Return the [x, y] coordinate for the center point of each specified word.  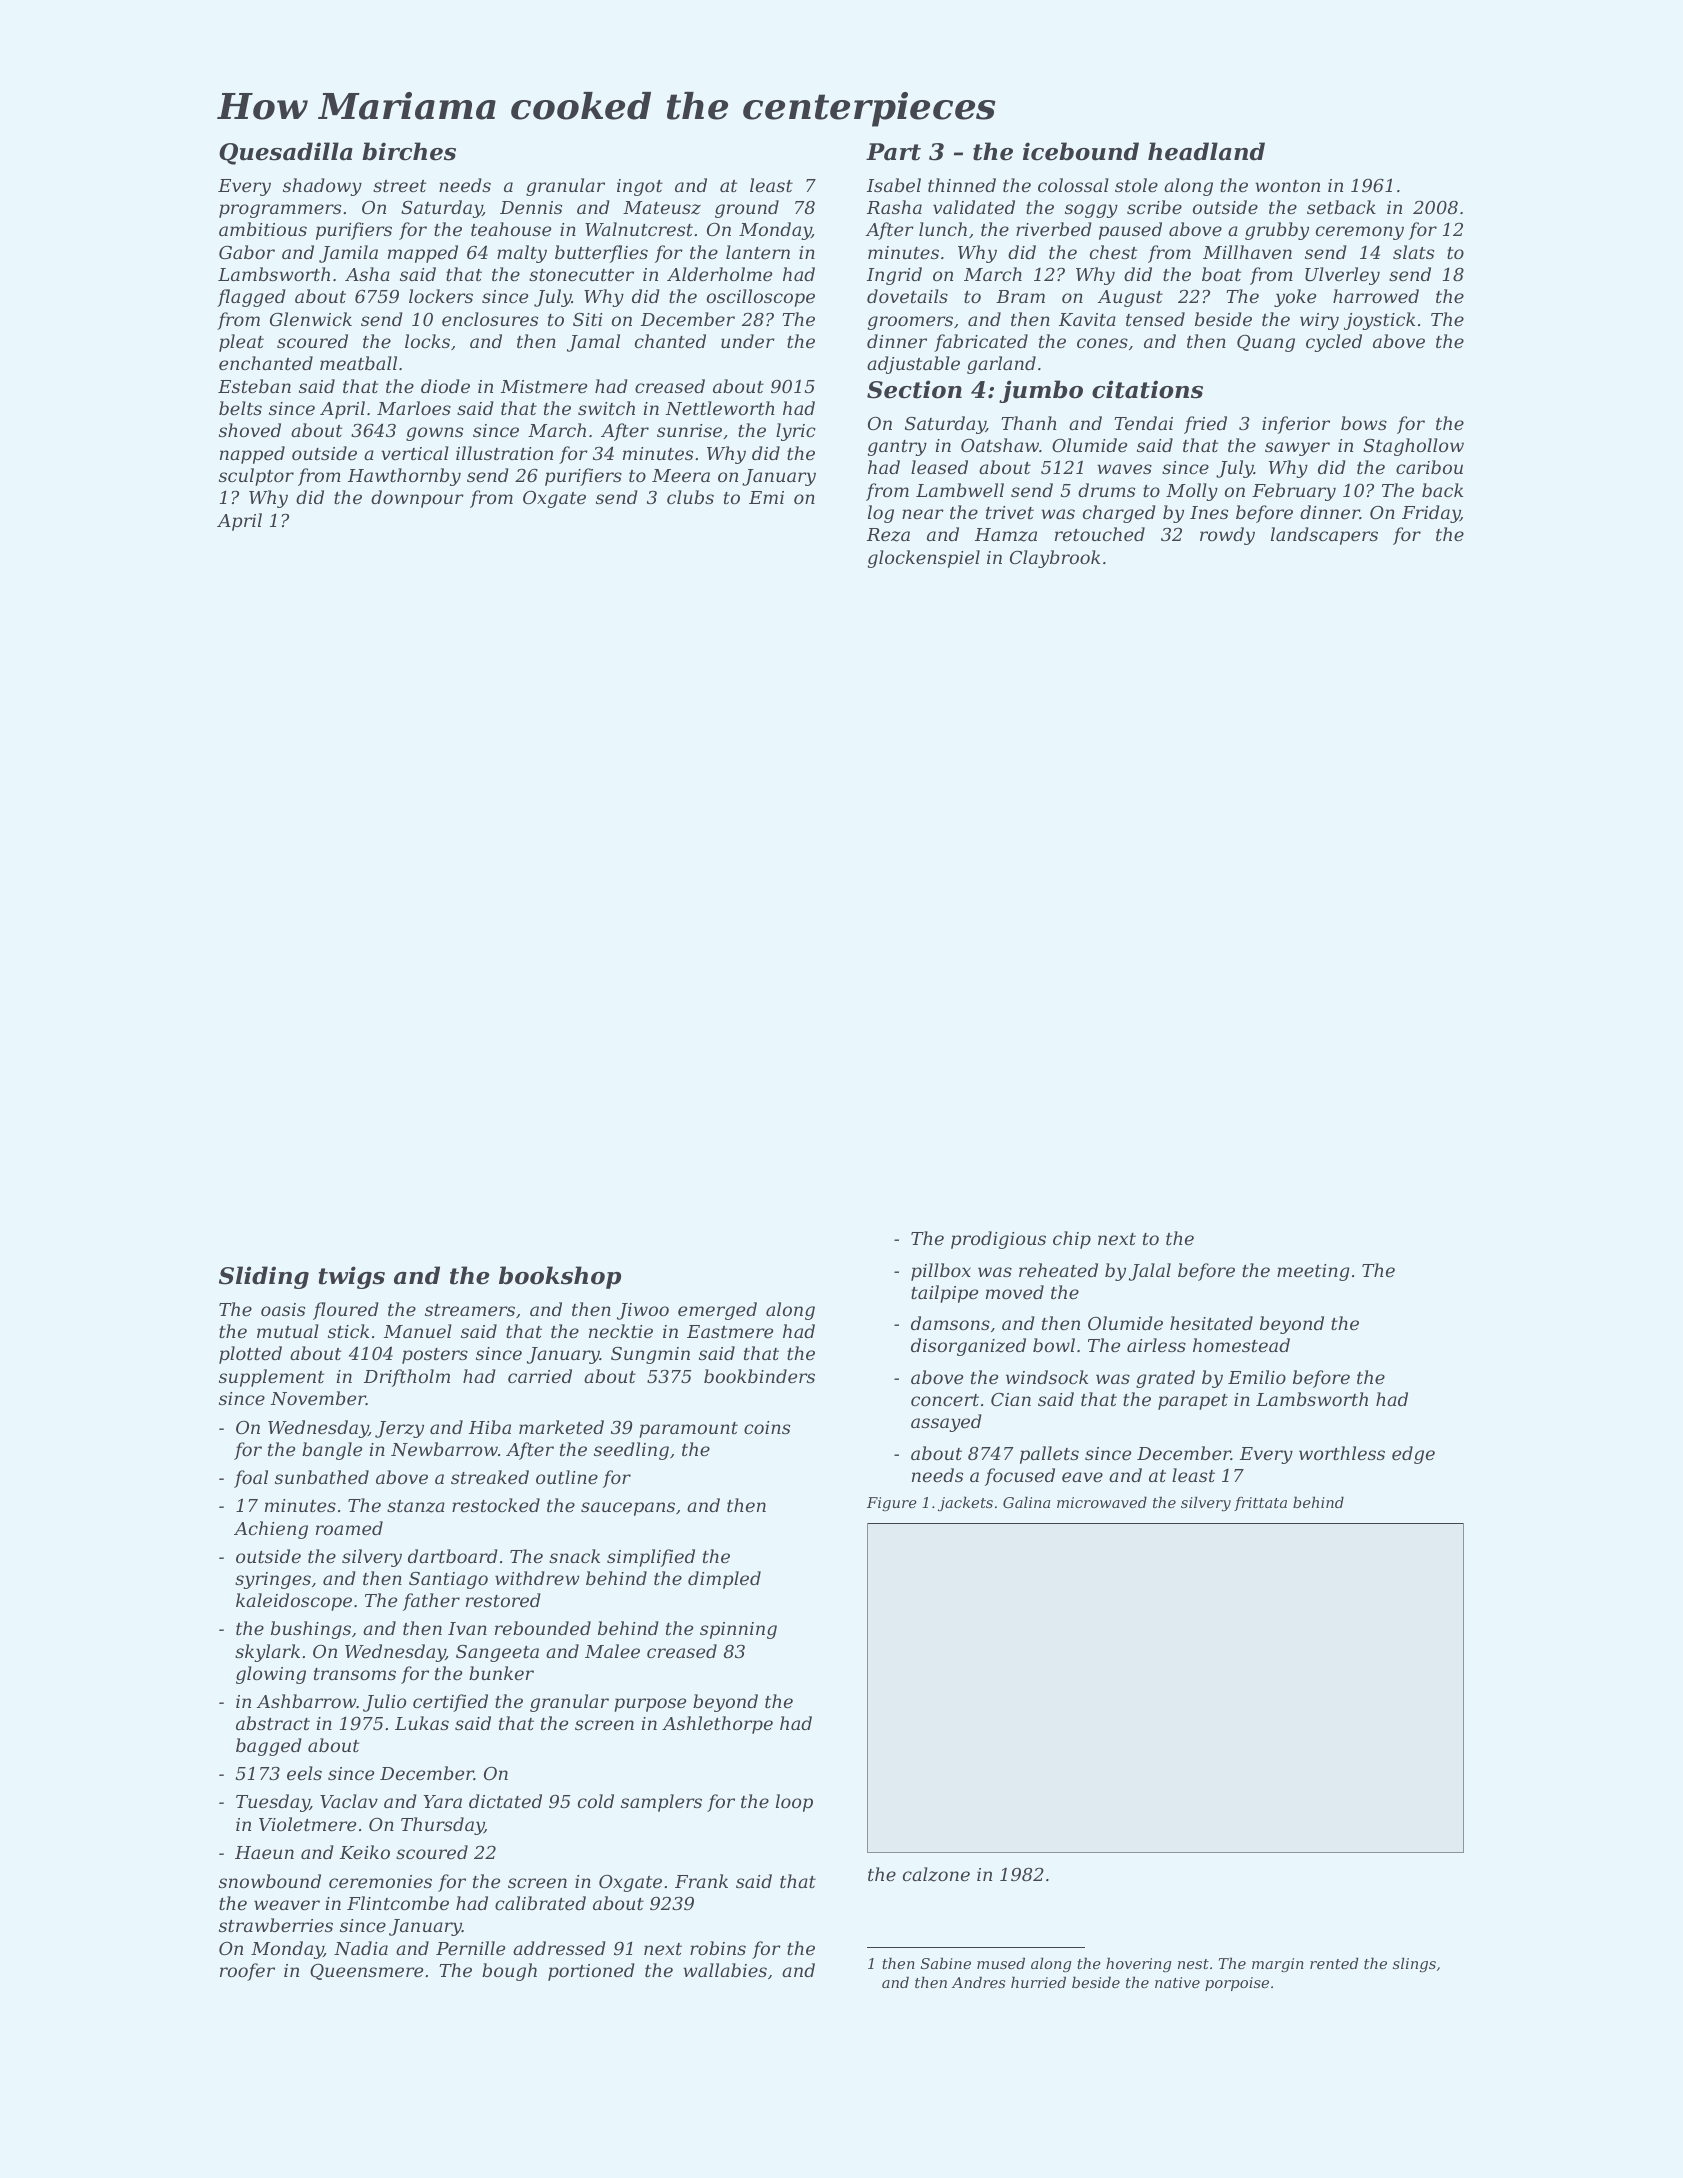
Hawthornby [404, 477]
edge [1413, 1455]
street [399, 186]
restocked [496, 1505]
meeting [1313, 1272]
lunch [943, 229]
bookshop [560, 1277]
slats [1413, 252]
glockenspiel [924, 559]
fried [1205, 425]
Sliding [264, 1277]
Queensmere [366, 1972]
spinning [738, 1630]
